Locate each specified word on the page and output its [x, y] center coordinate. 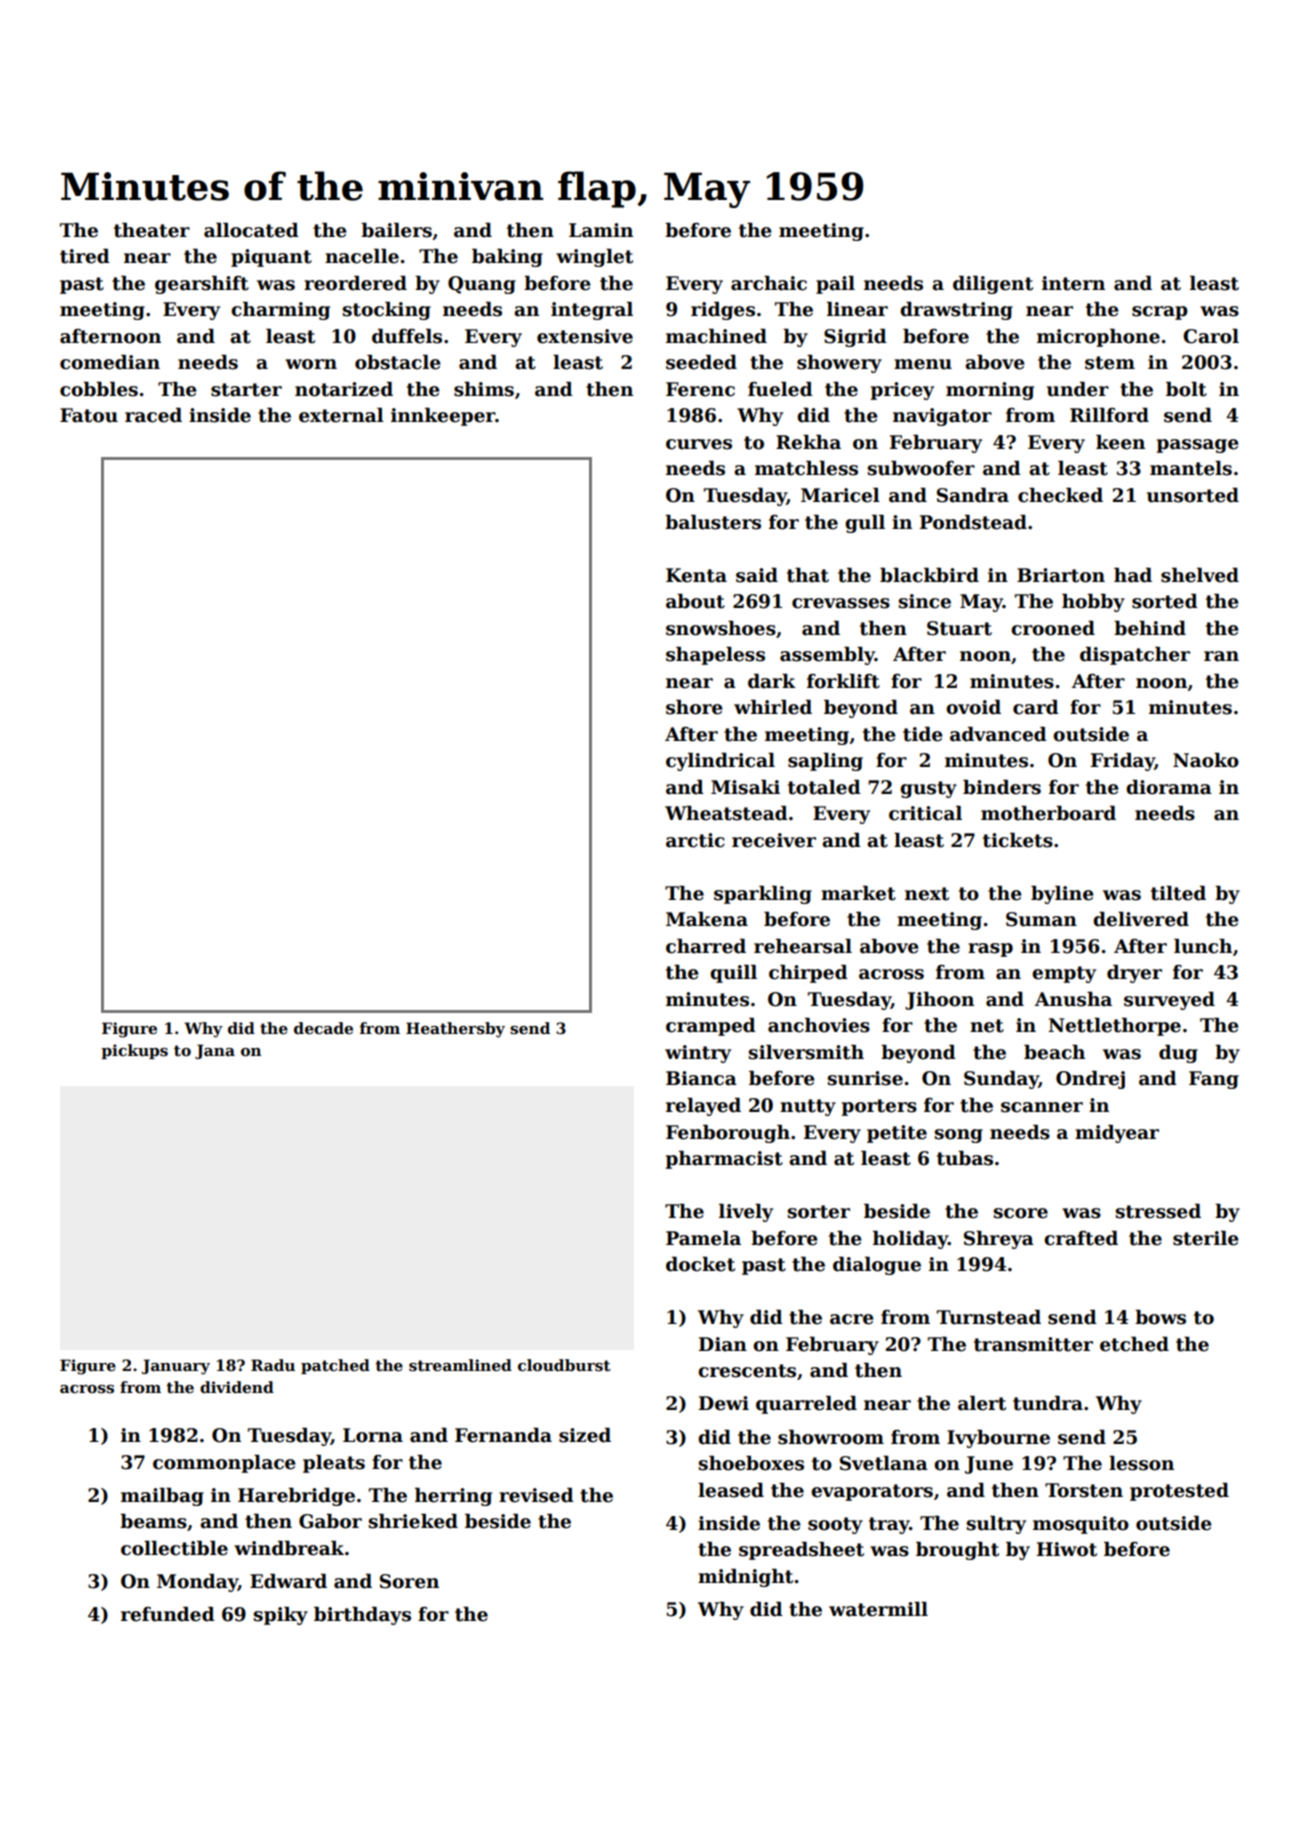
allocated [251, 230]
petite [897, 1134]
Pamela [703, 1238]
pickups [134, 1051]
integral [592, 311]
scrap [1160, 313]
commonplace [224, 1464]
